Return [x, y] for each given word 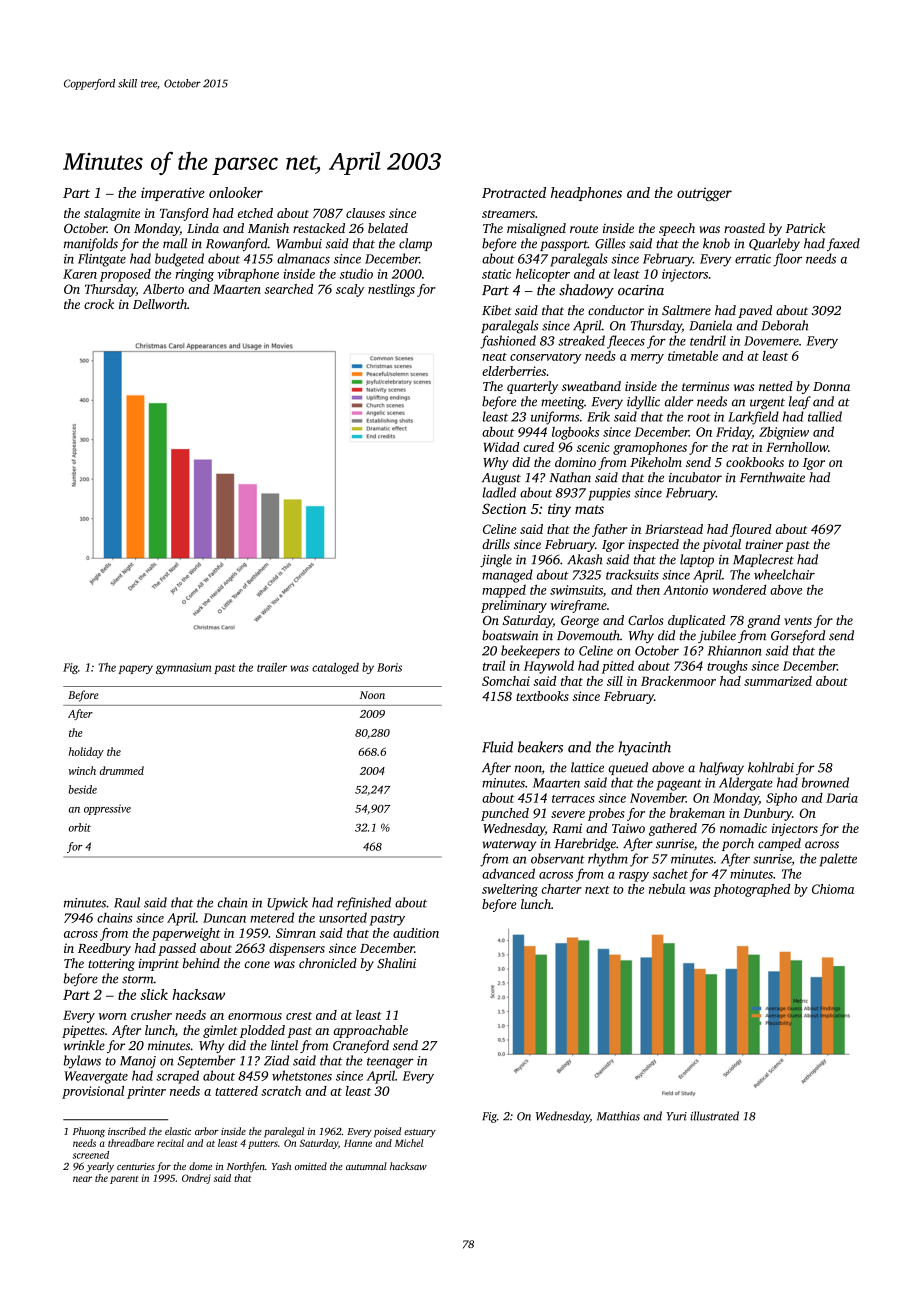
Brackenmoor [678, 681]
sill [615, 681]
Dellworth [160, 304]
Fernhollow [797, 447]
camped [779, 844]
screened [91, 1155]
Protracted [514, 192]
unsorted [343, 917]
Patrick [805, 228]
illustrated [714, 1116]
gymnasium [183, 668]
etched [255, 213]
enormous [255, 1016]
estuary [420, 1133]
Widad [501, 447]
